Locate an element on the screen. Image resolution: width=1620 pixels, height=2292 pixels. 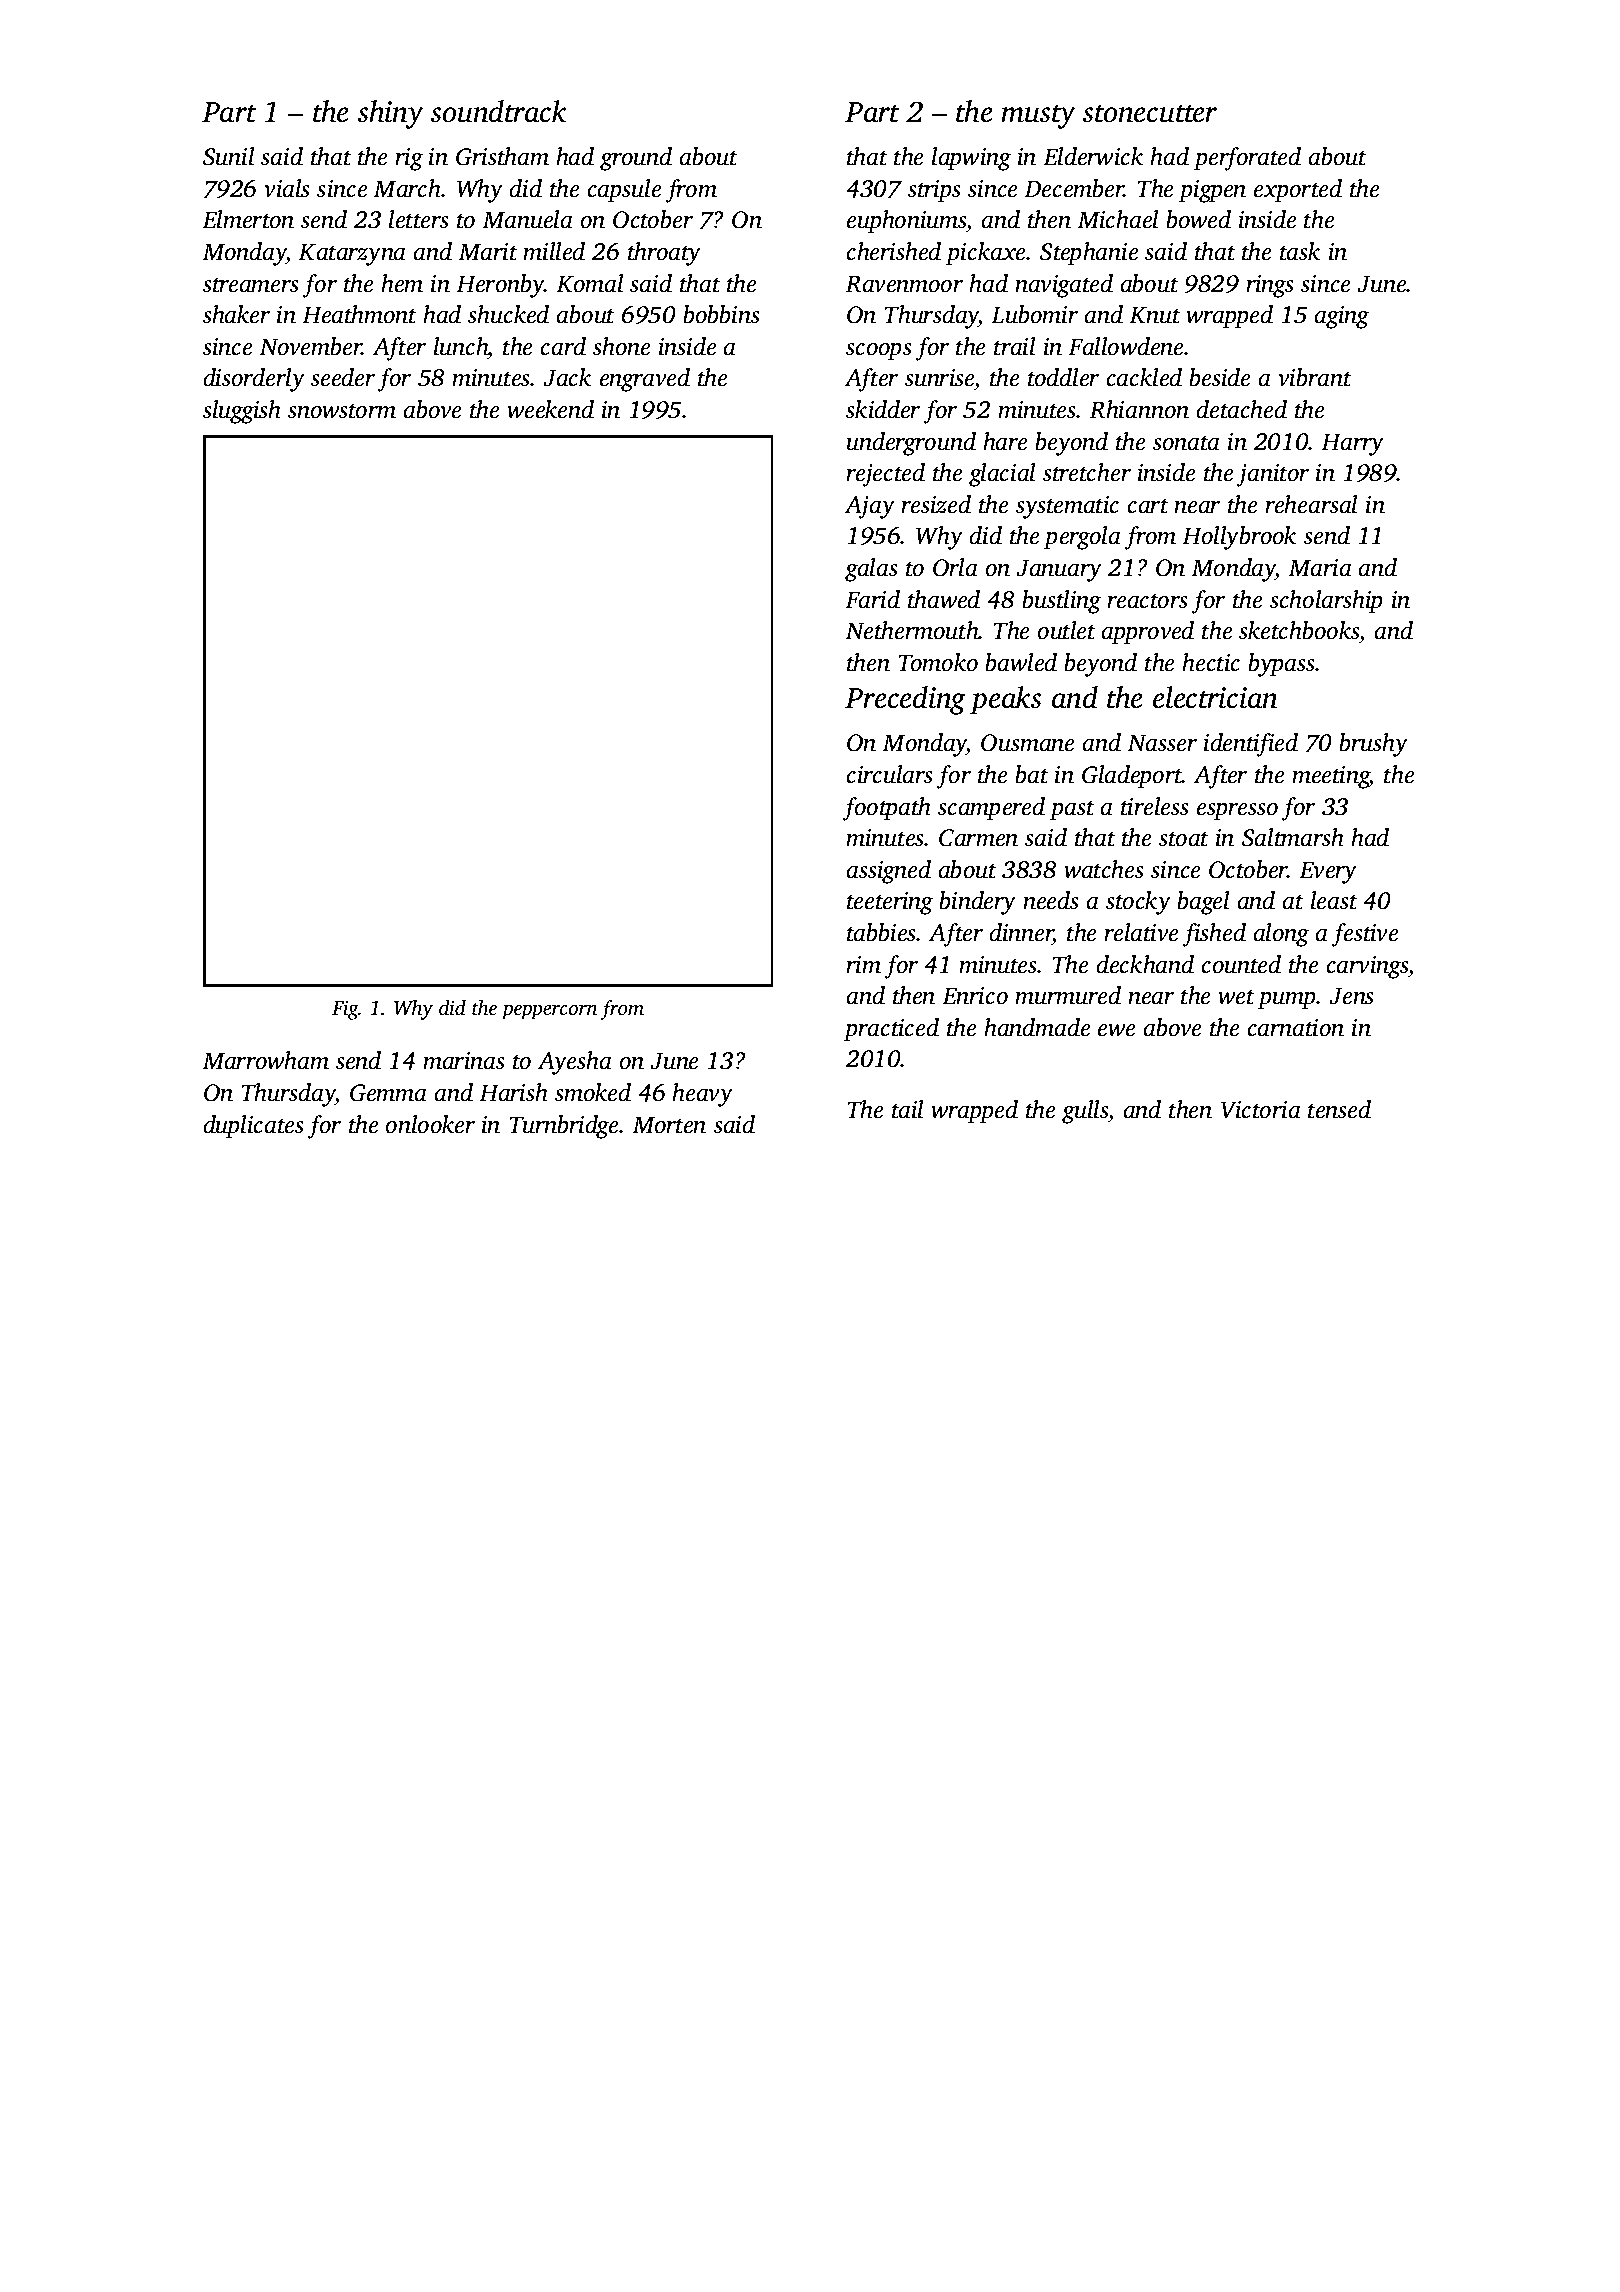
soundtrack is located at coordinates (499, 111).
